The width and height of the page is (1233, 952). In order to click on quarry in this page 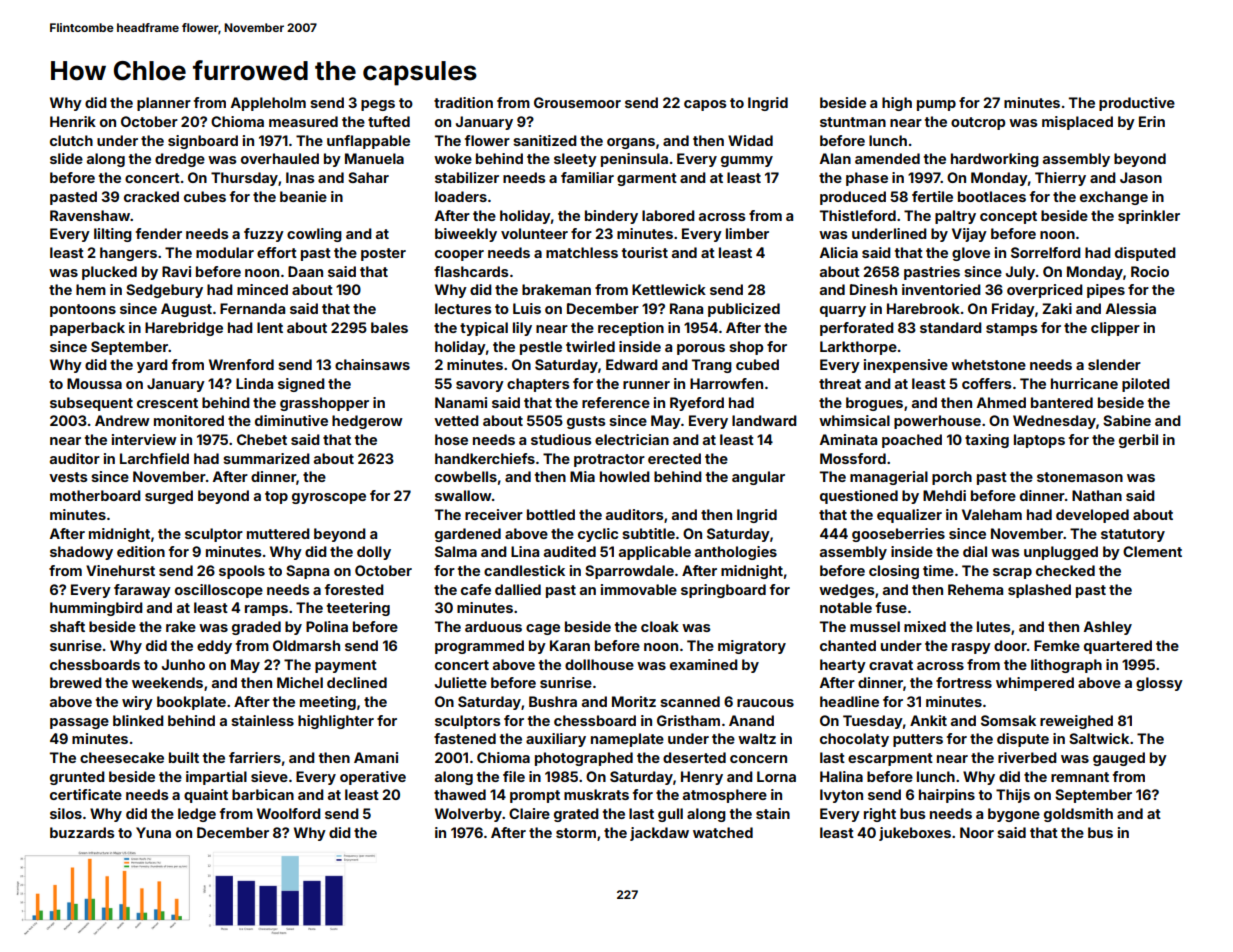, I will do `click(843, 311)`.
